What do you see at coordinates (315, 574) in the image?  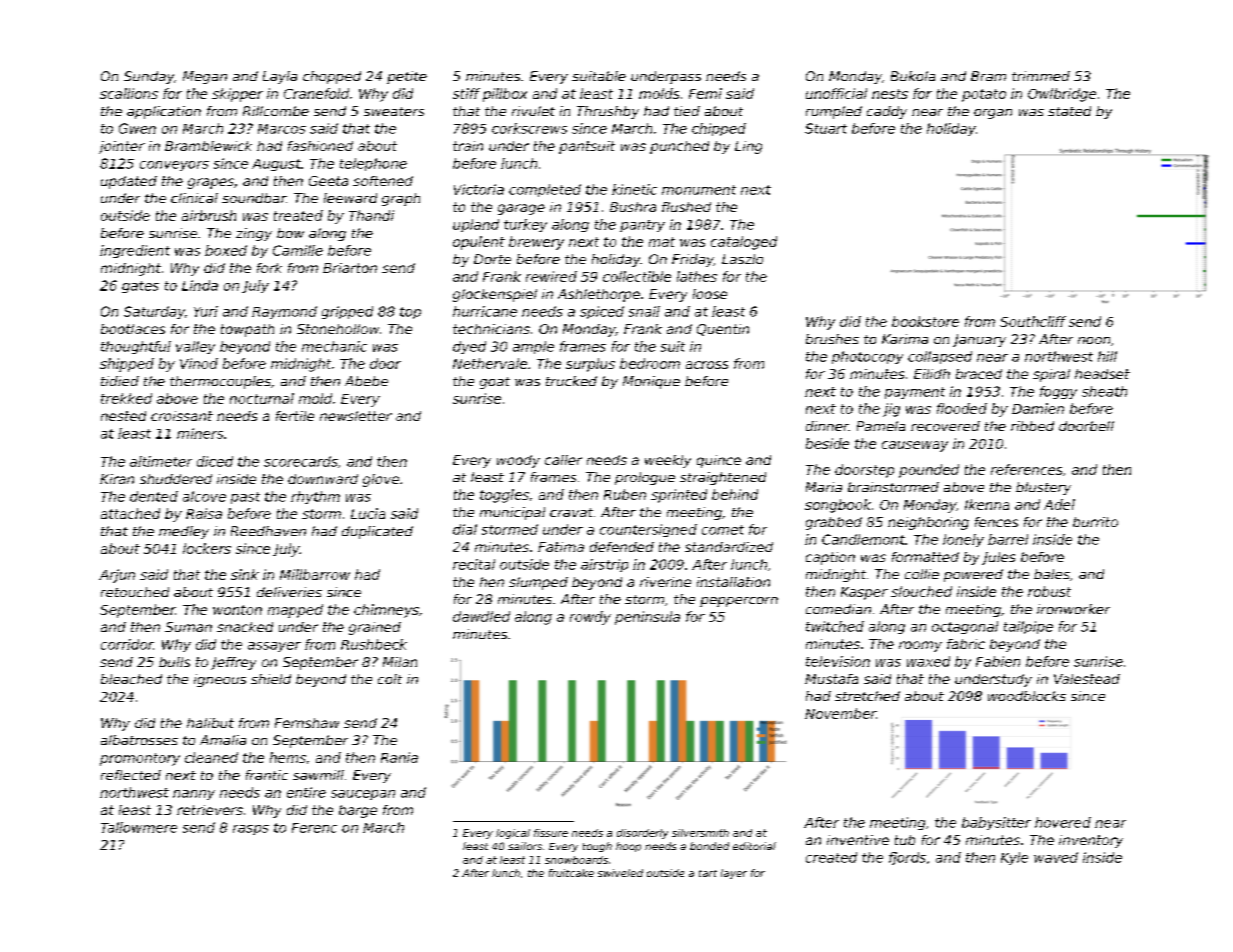 I see `Millbarrow` at bounding box center [315, 574].
